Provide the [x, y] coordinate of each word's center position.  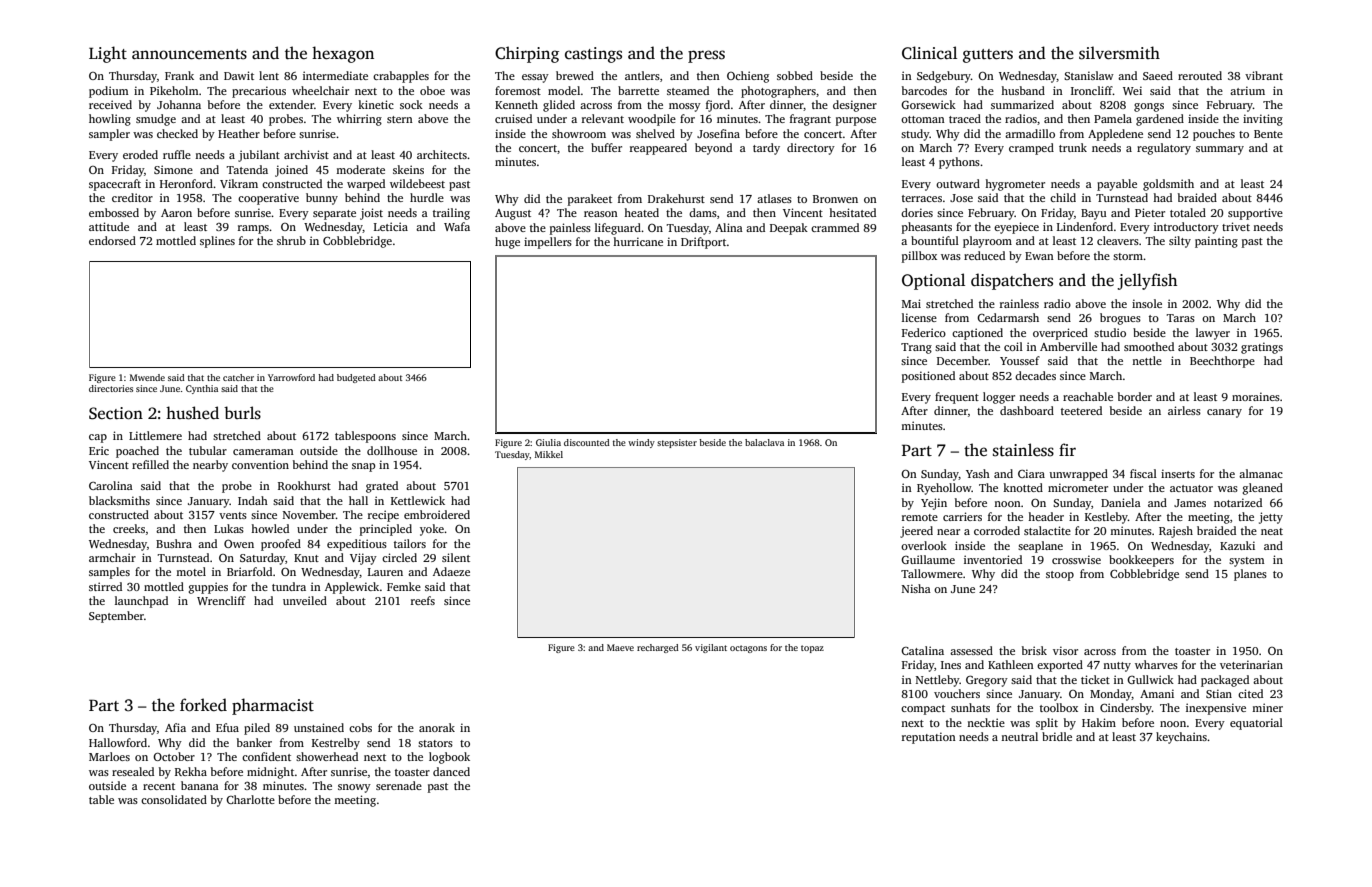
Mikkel [549, 454]
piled [257, 729]
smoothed [1149, 346]
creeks [129, 528]
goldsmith [1168, 185]
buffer [606, 147]
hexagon [343, 54]
